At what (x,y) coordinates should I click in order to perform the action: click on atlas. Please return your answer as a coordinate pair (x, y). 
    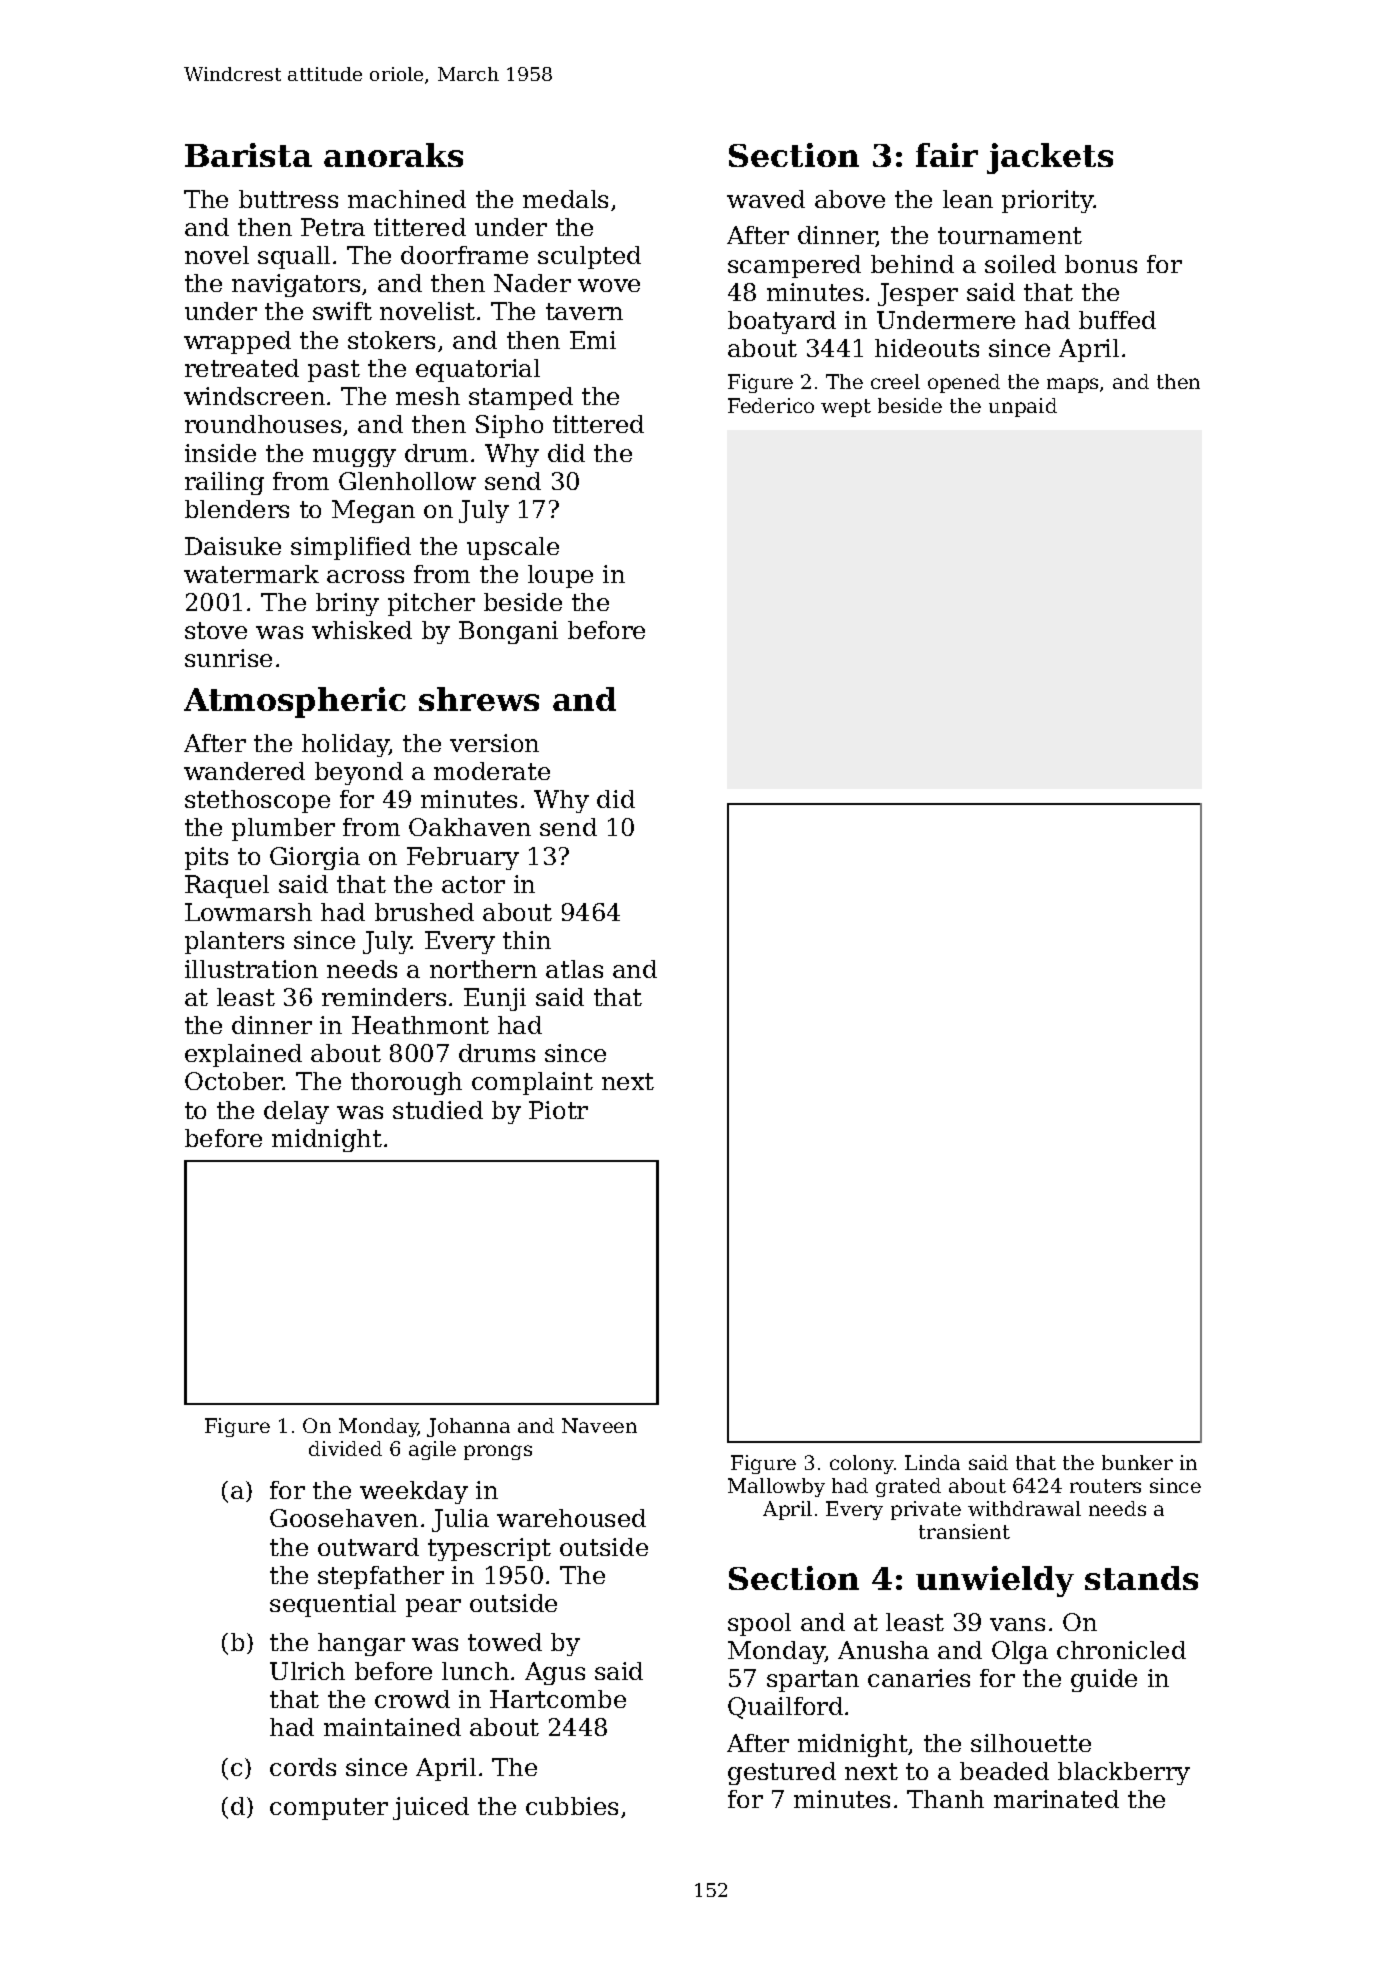
    Looking at the image, I should click on (574, 969).
